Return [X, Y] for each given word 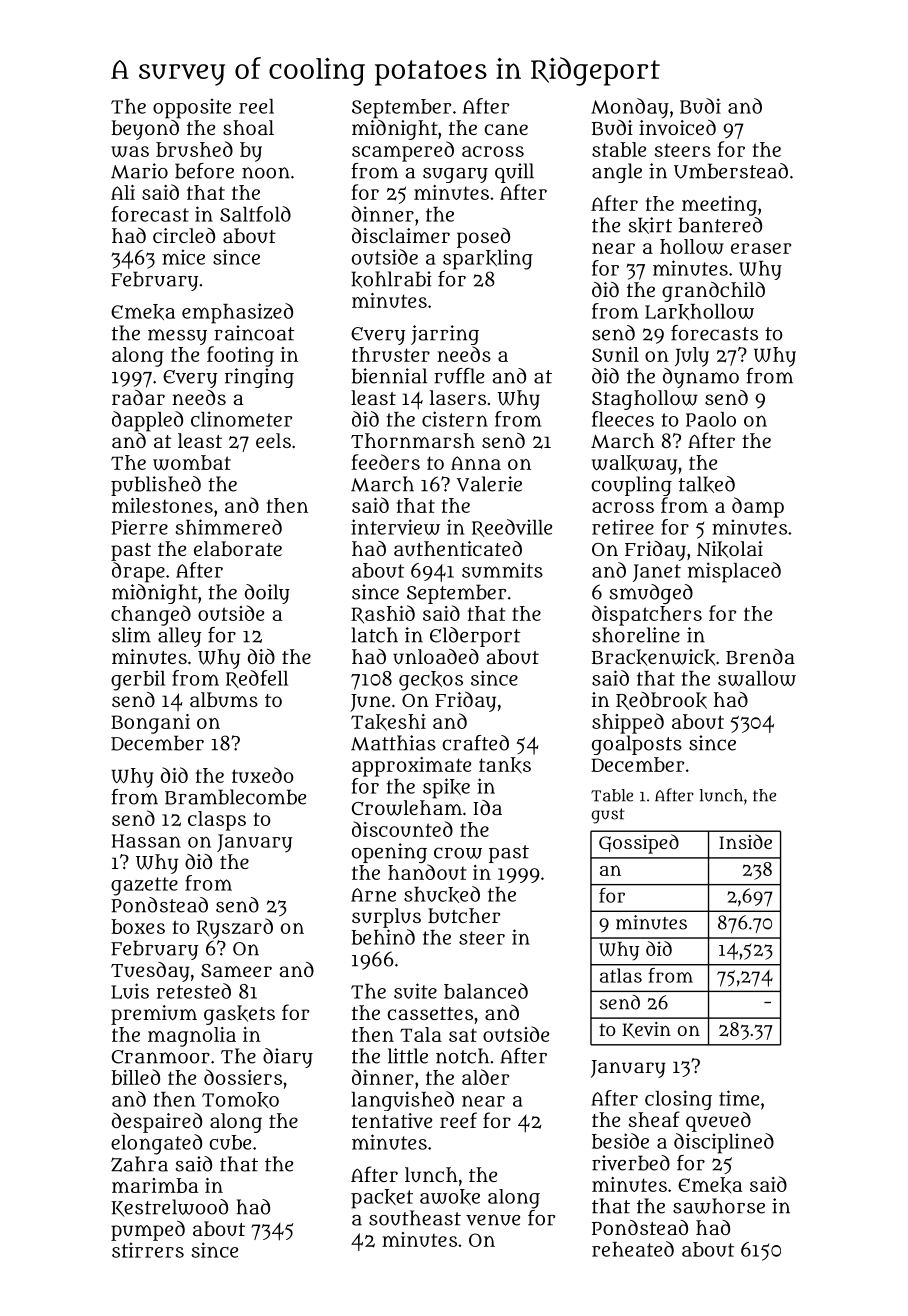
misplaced [734, 572]
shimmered [228, 527]
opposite [192, 108]
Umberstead [731, 171]
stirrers [148, 1250]
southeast [415, 1218]
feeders [385, 462]
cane [506, 129]
